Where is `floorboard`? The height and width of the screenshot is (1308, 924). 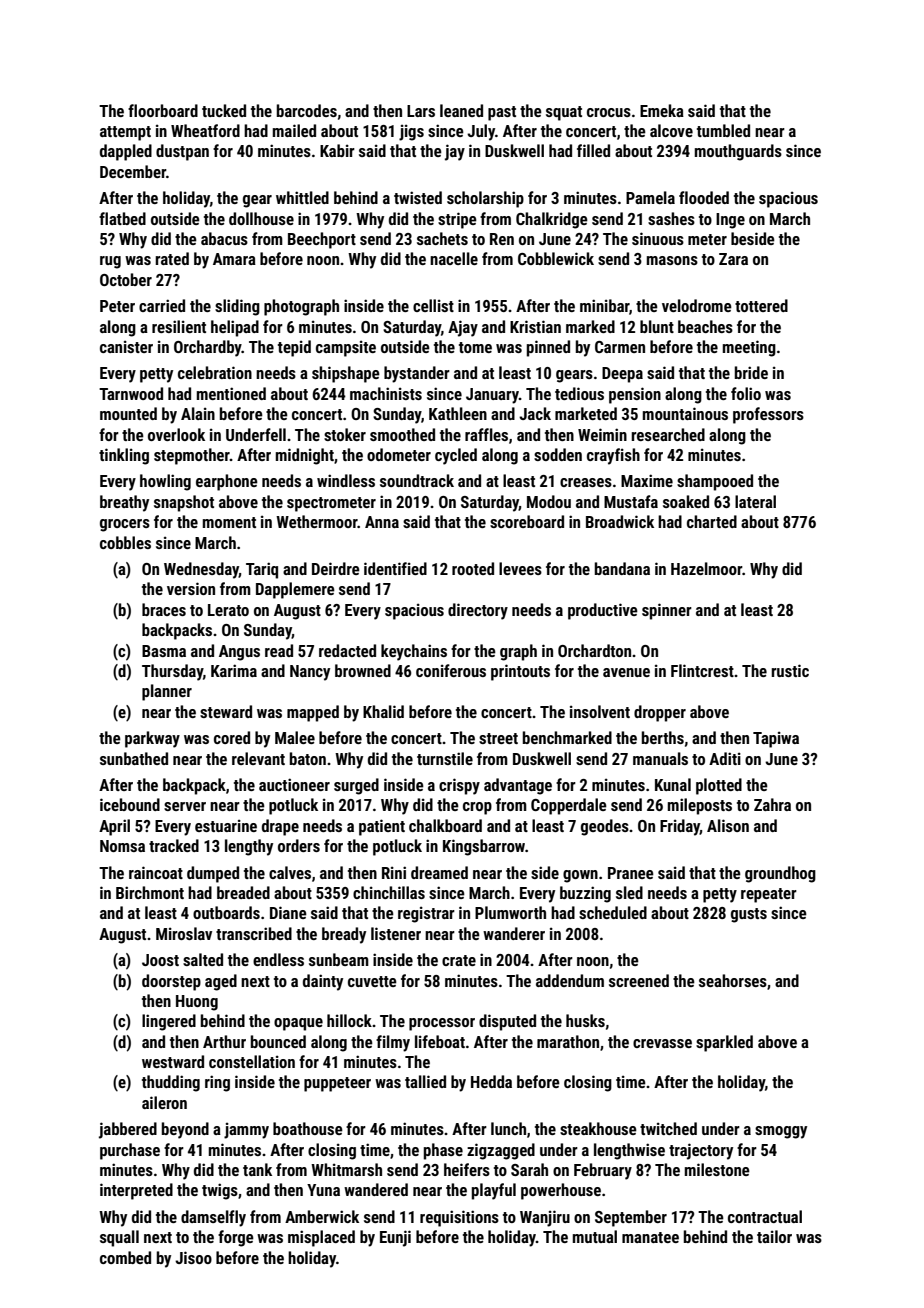
floorboard is located at coordinates (163, 110).
